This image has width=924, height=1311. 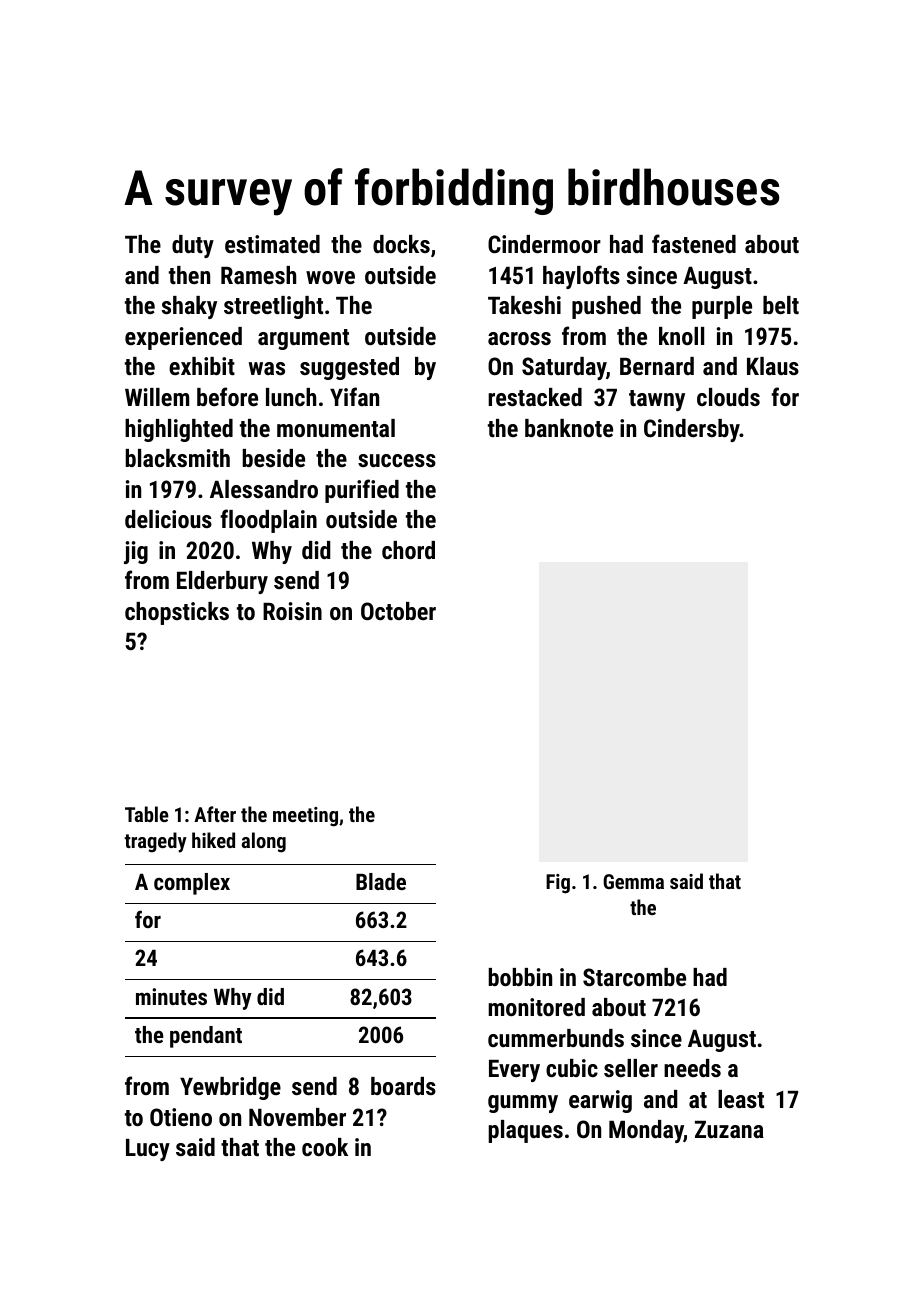 What do you see at coordinates (292, 611) in the image?
I see `Roisin` at bounding box center [292, 611].
